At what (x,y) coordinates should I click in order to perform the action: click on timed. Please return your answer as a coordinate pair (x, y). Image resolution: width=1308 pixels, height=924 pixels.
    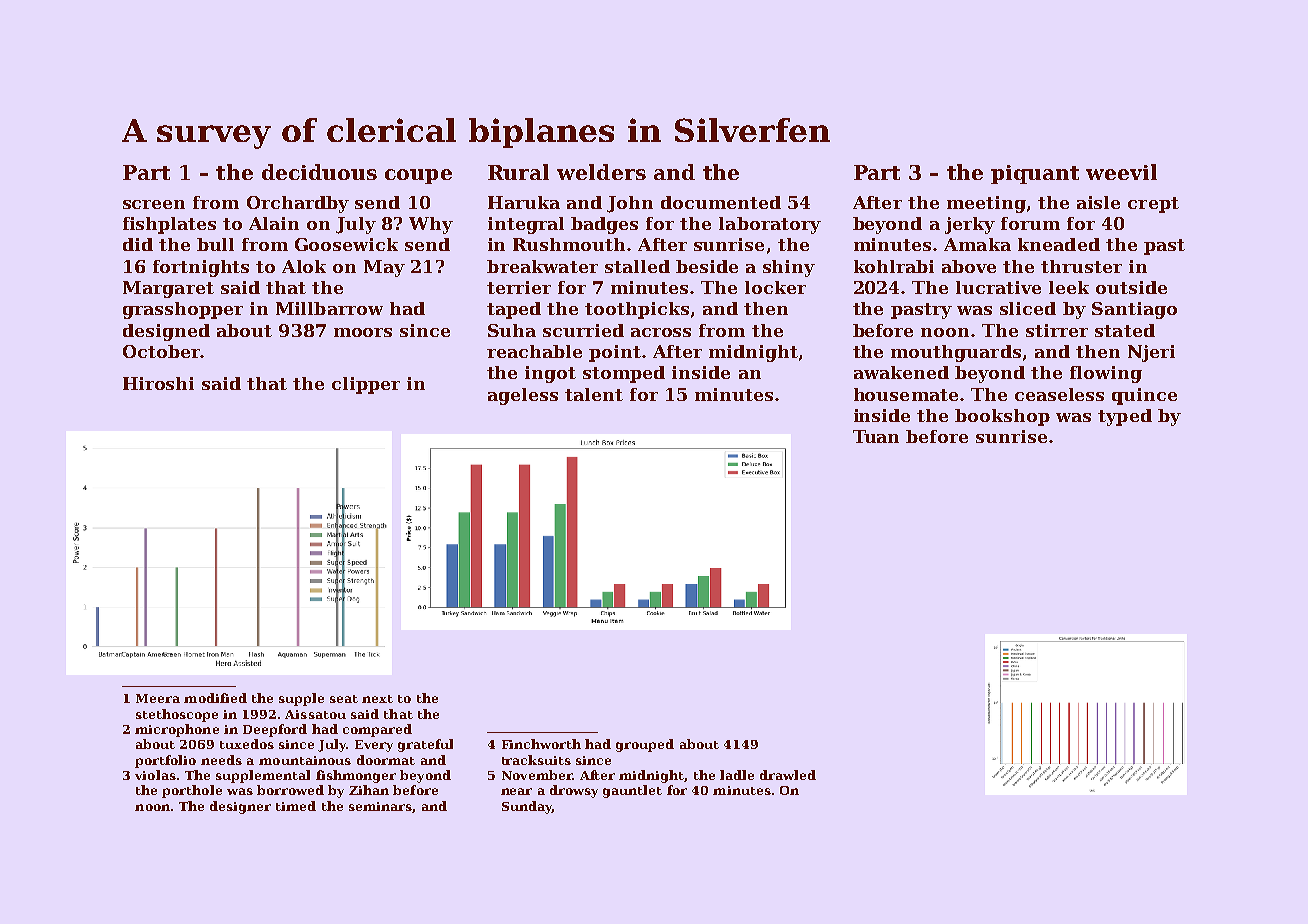
    Looking at the image, I should click on (296, 806).
